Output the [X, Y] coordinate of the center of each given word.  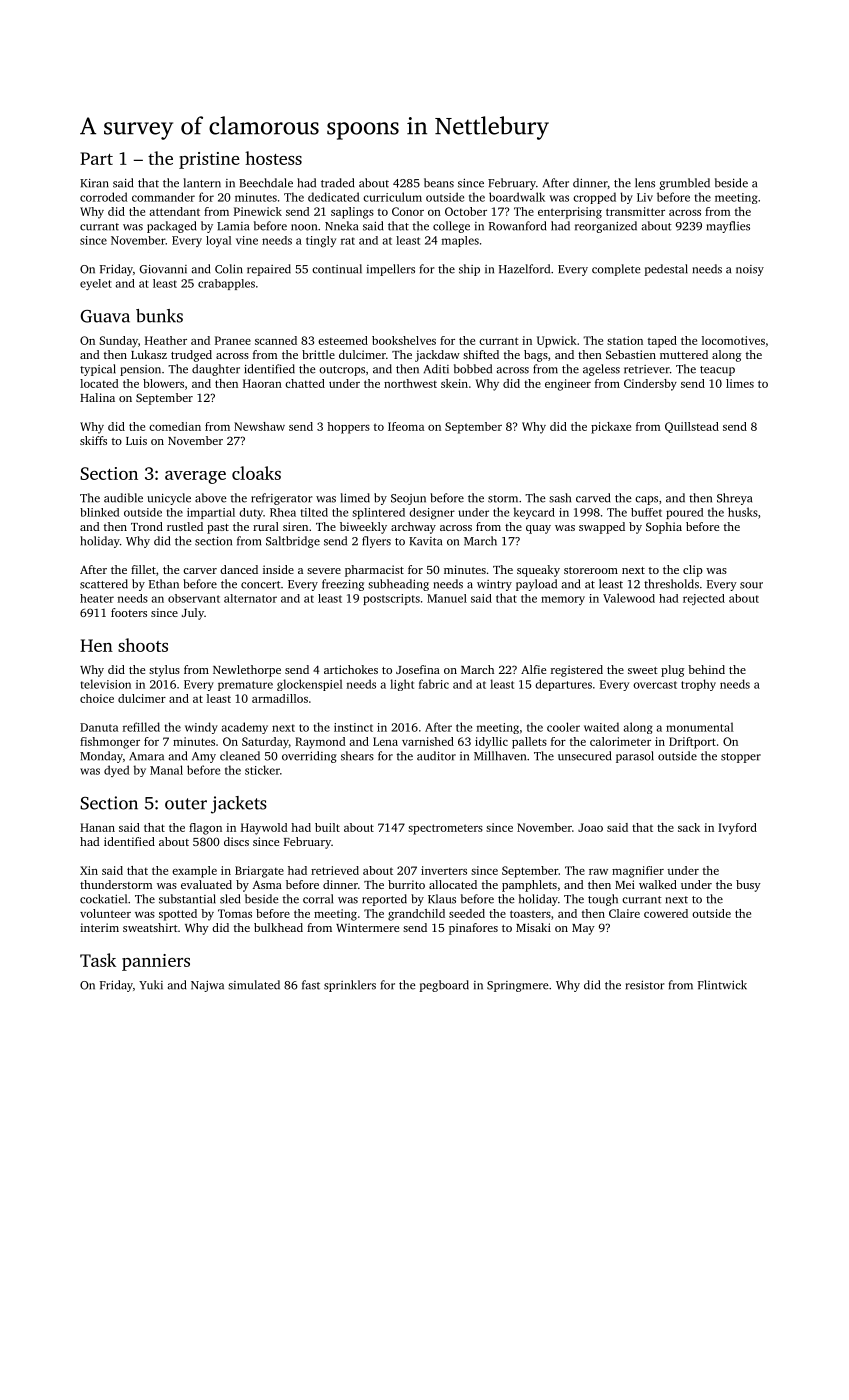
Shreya [734, 499]
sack [689, 827]
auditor [436, 756]
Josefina [418, 669]
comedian [175, 426]
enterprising [570, 213]
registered [577, 671]
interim [99, 927]
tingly [321, 241]
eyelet [96, 284]
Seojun [408, 499]
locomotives [733, 340]
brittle [318, 354]
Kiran [94, 183]
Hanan [97, 827]
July [193, 614]
